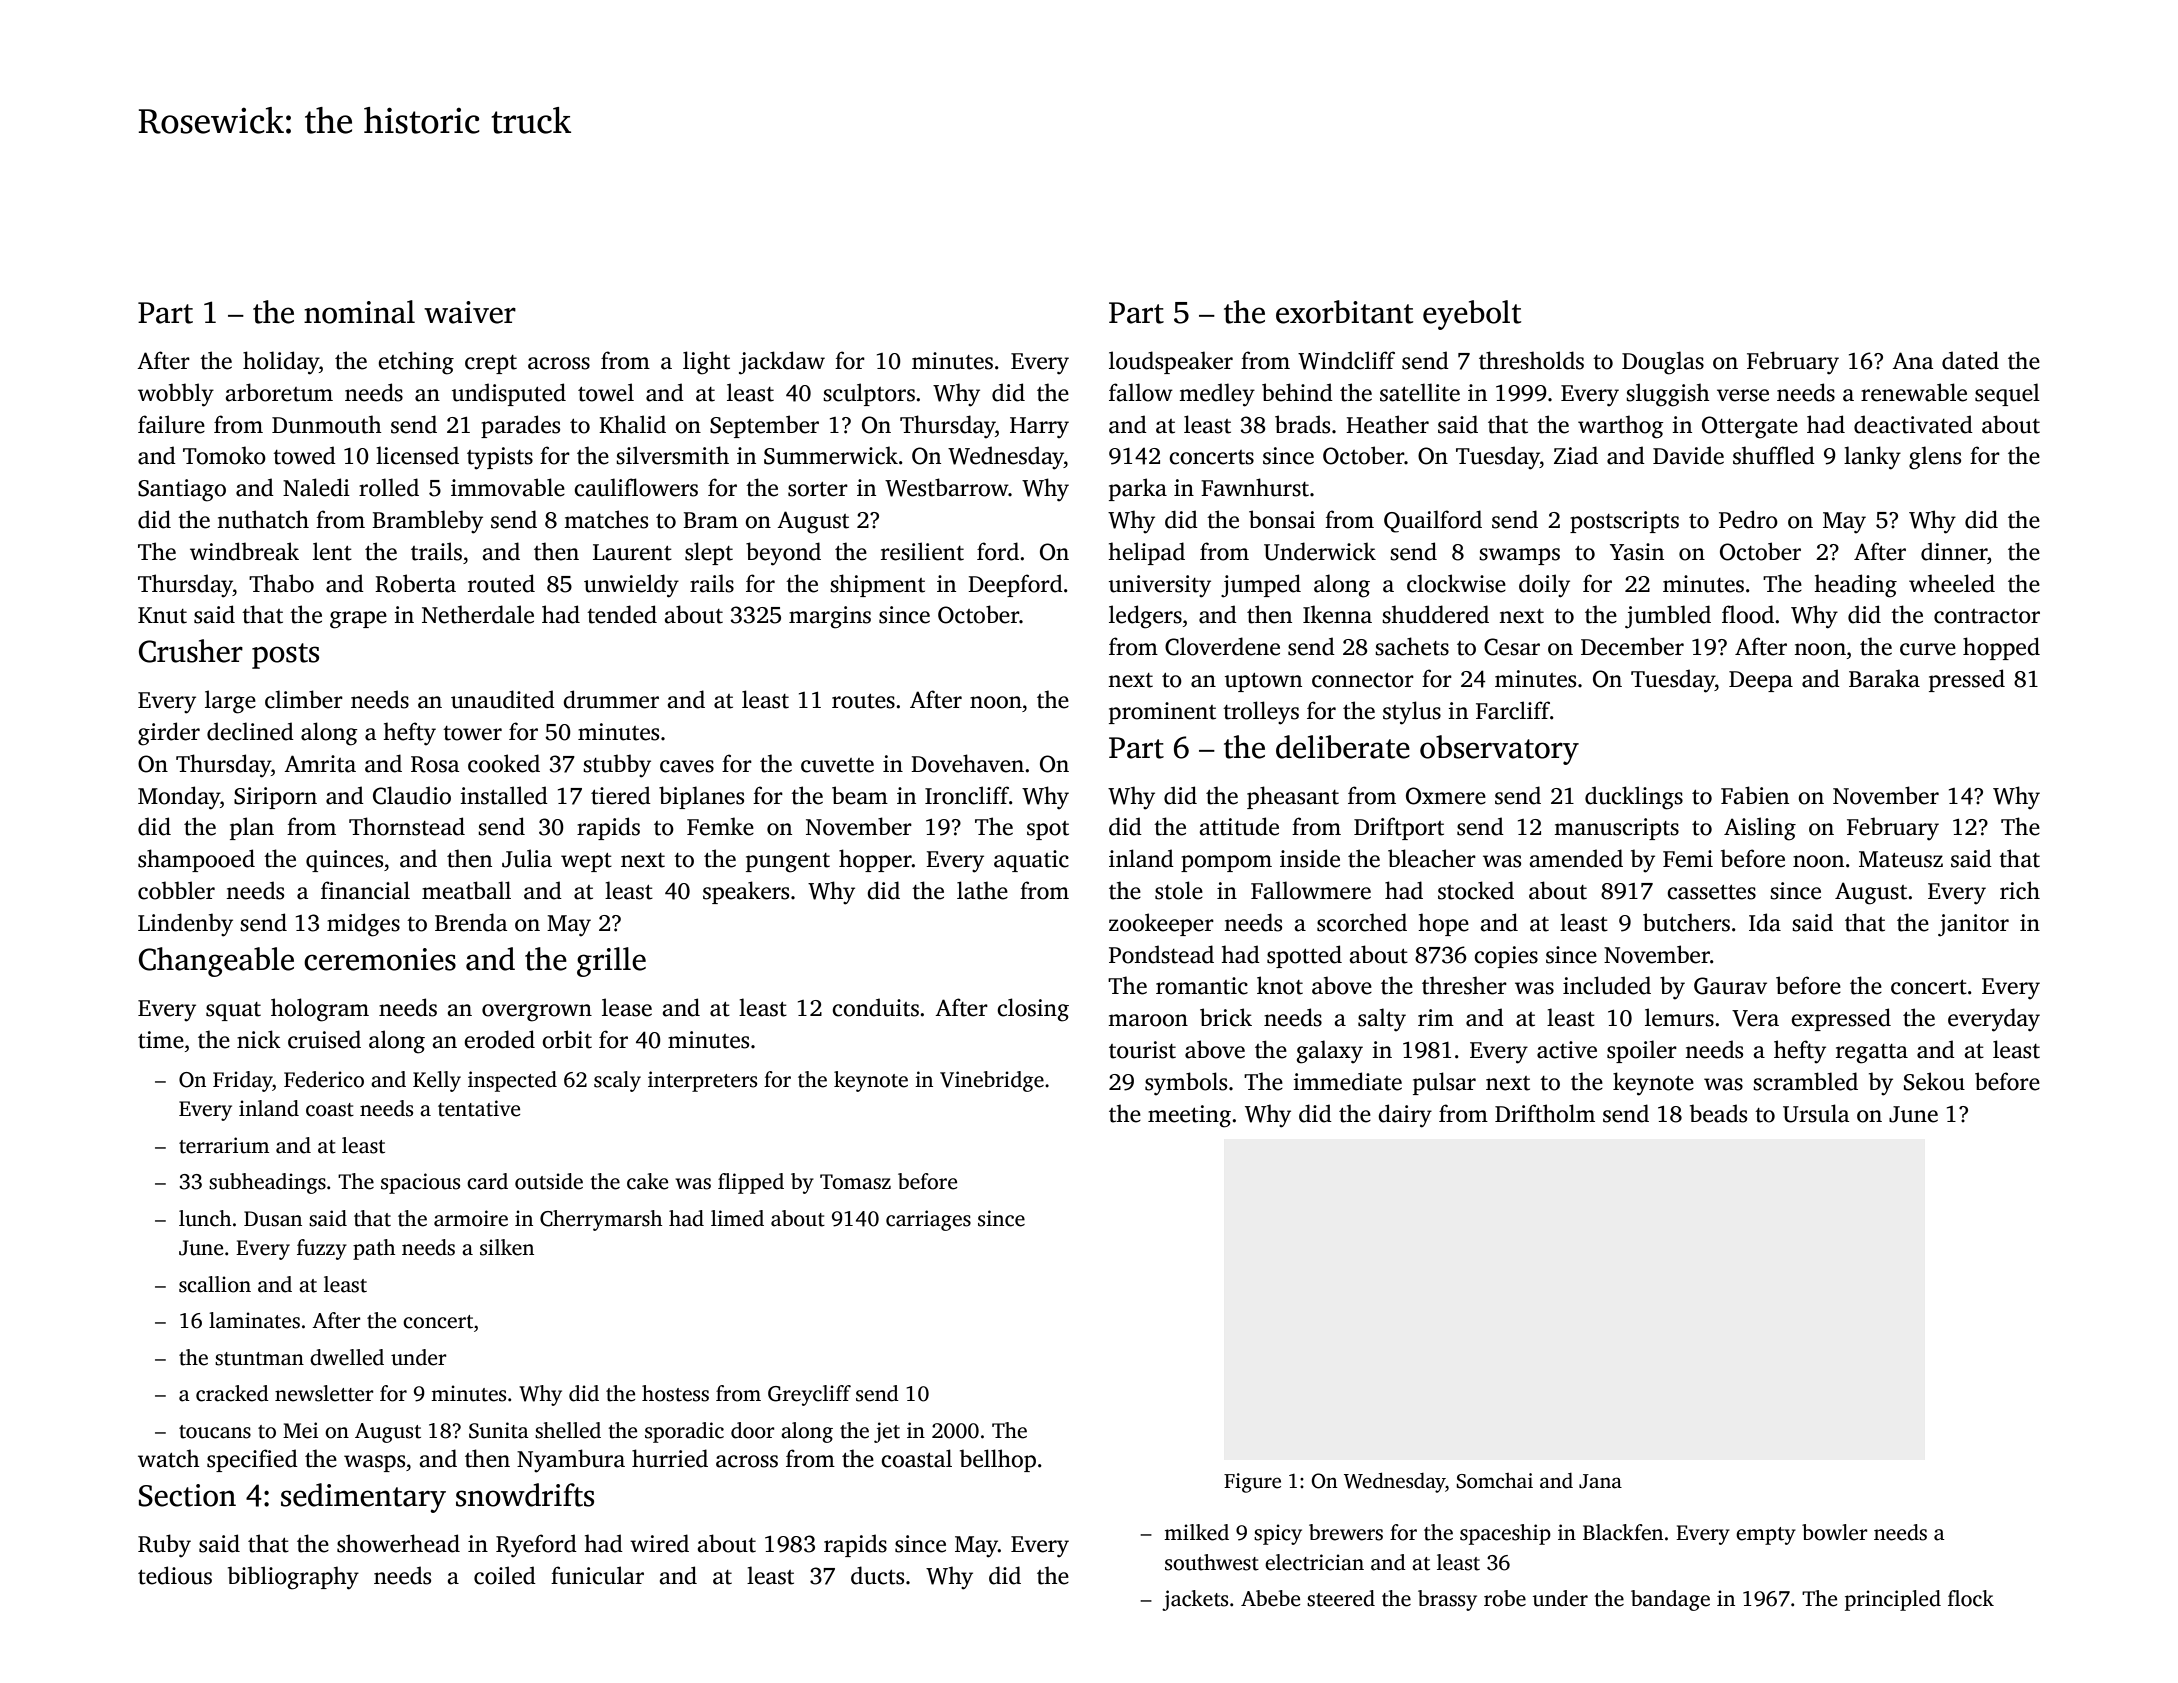  Describe the element at coordinates (1162, 713) in the screenshot. I see `prominent` at that location.
